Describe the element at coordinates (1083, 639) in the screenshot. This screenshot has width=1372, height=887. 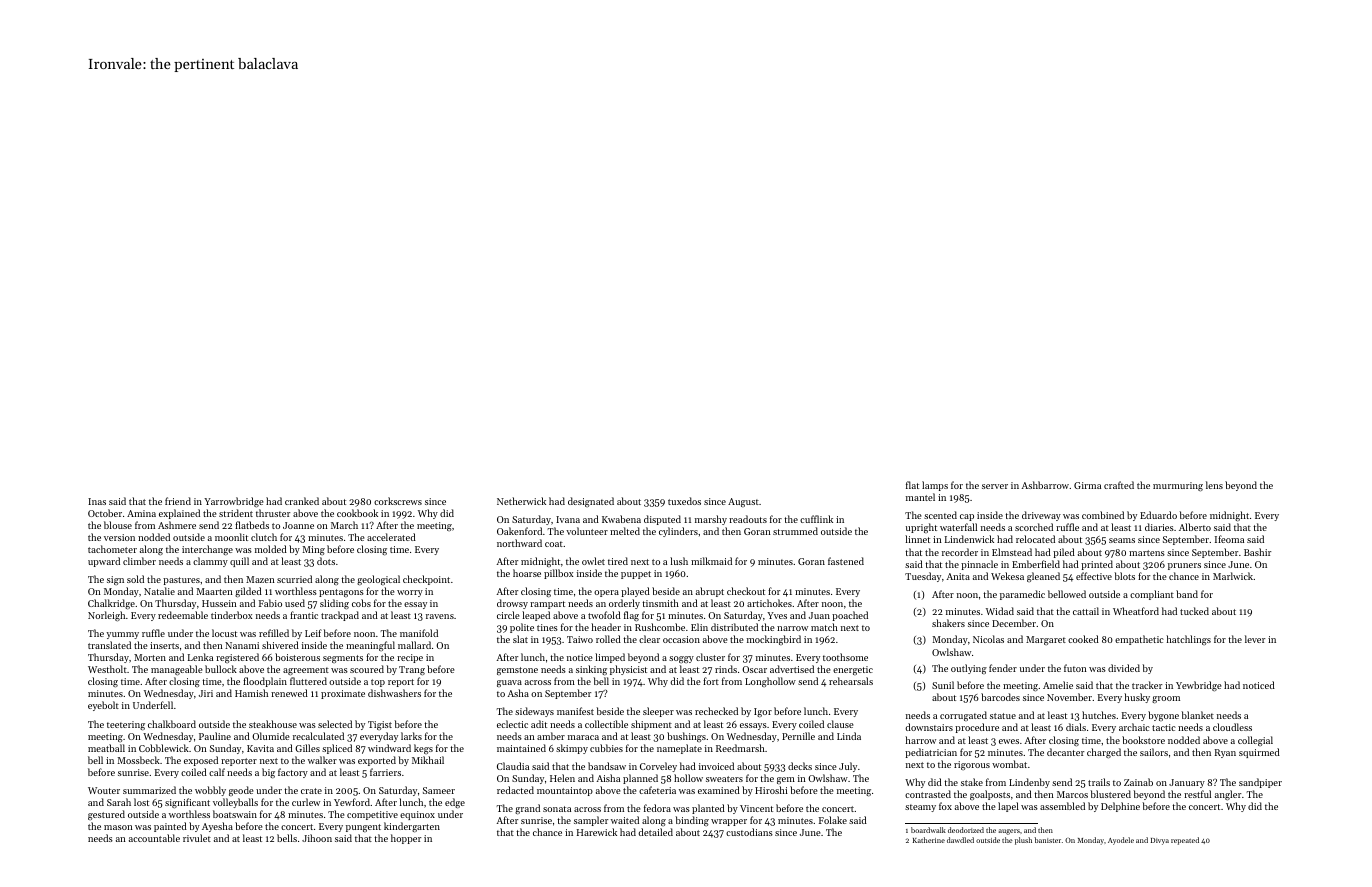
I see `cooked` at that location.
